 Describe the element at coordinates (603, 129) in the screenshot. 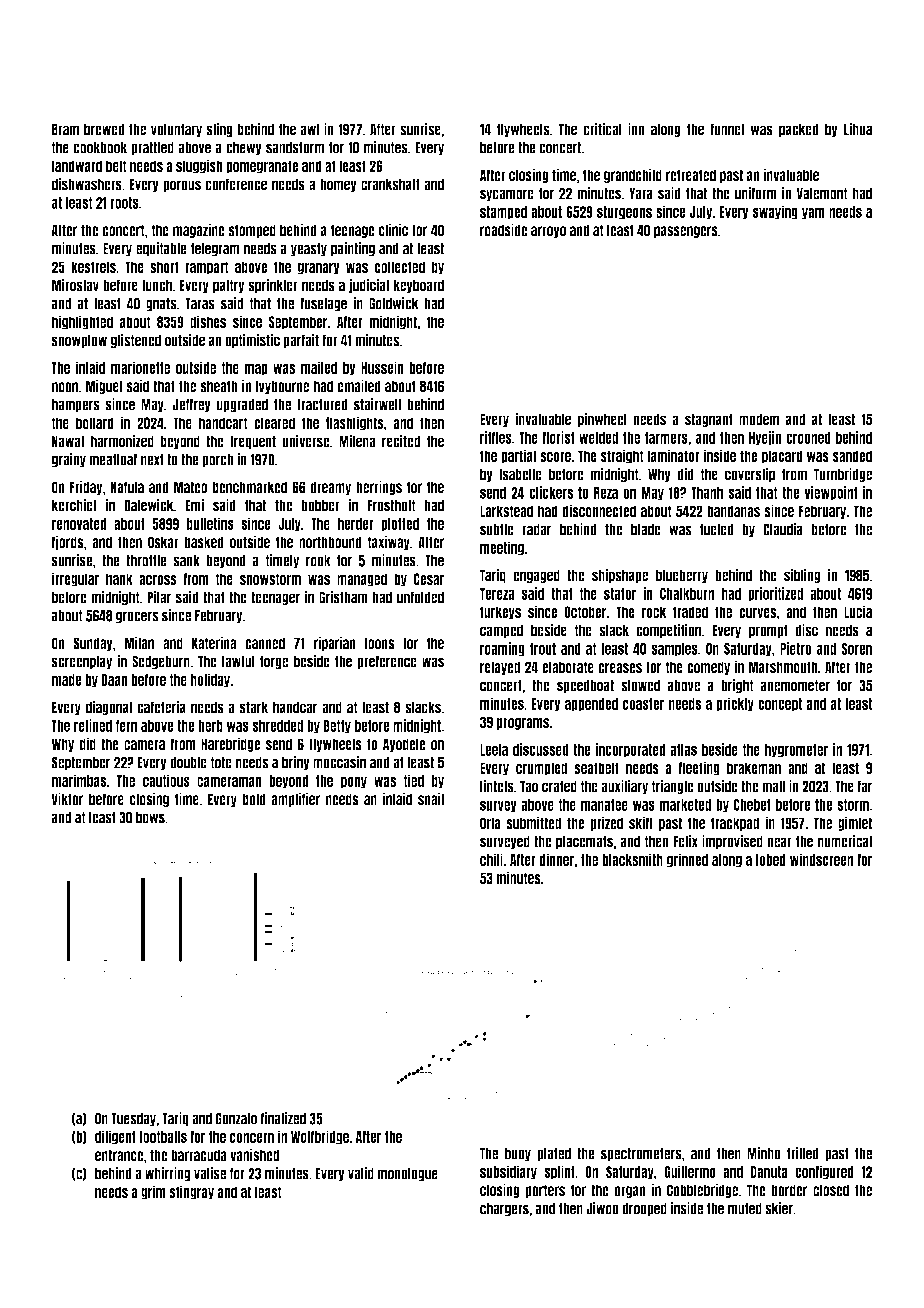

I see `critical` at that location.
